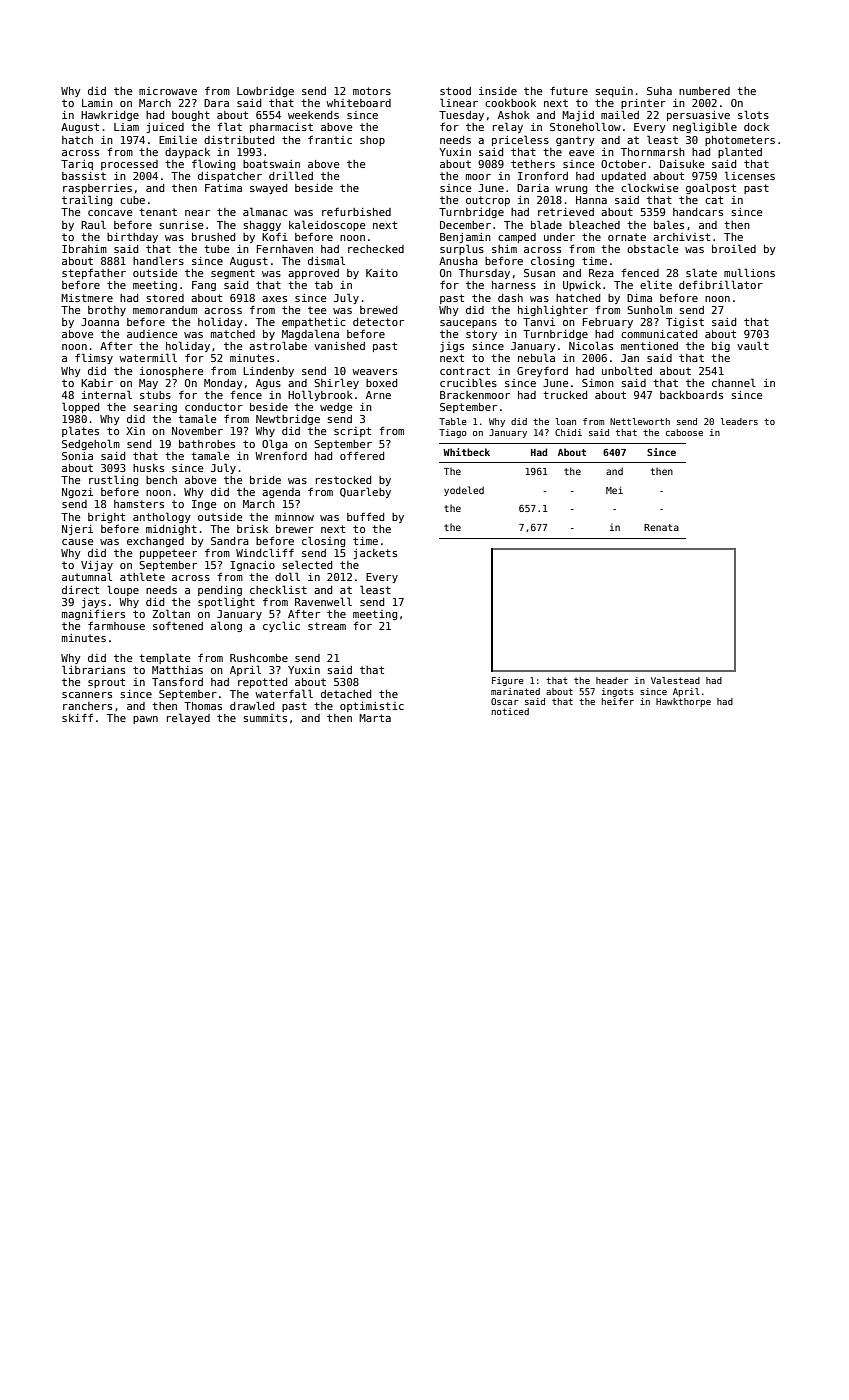 This document has height=1400, width=849. Describe the element at coordinates (455, 91) in the document. I see `stood` at that location.
